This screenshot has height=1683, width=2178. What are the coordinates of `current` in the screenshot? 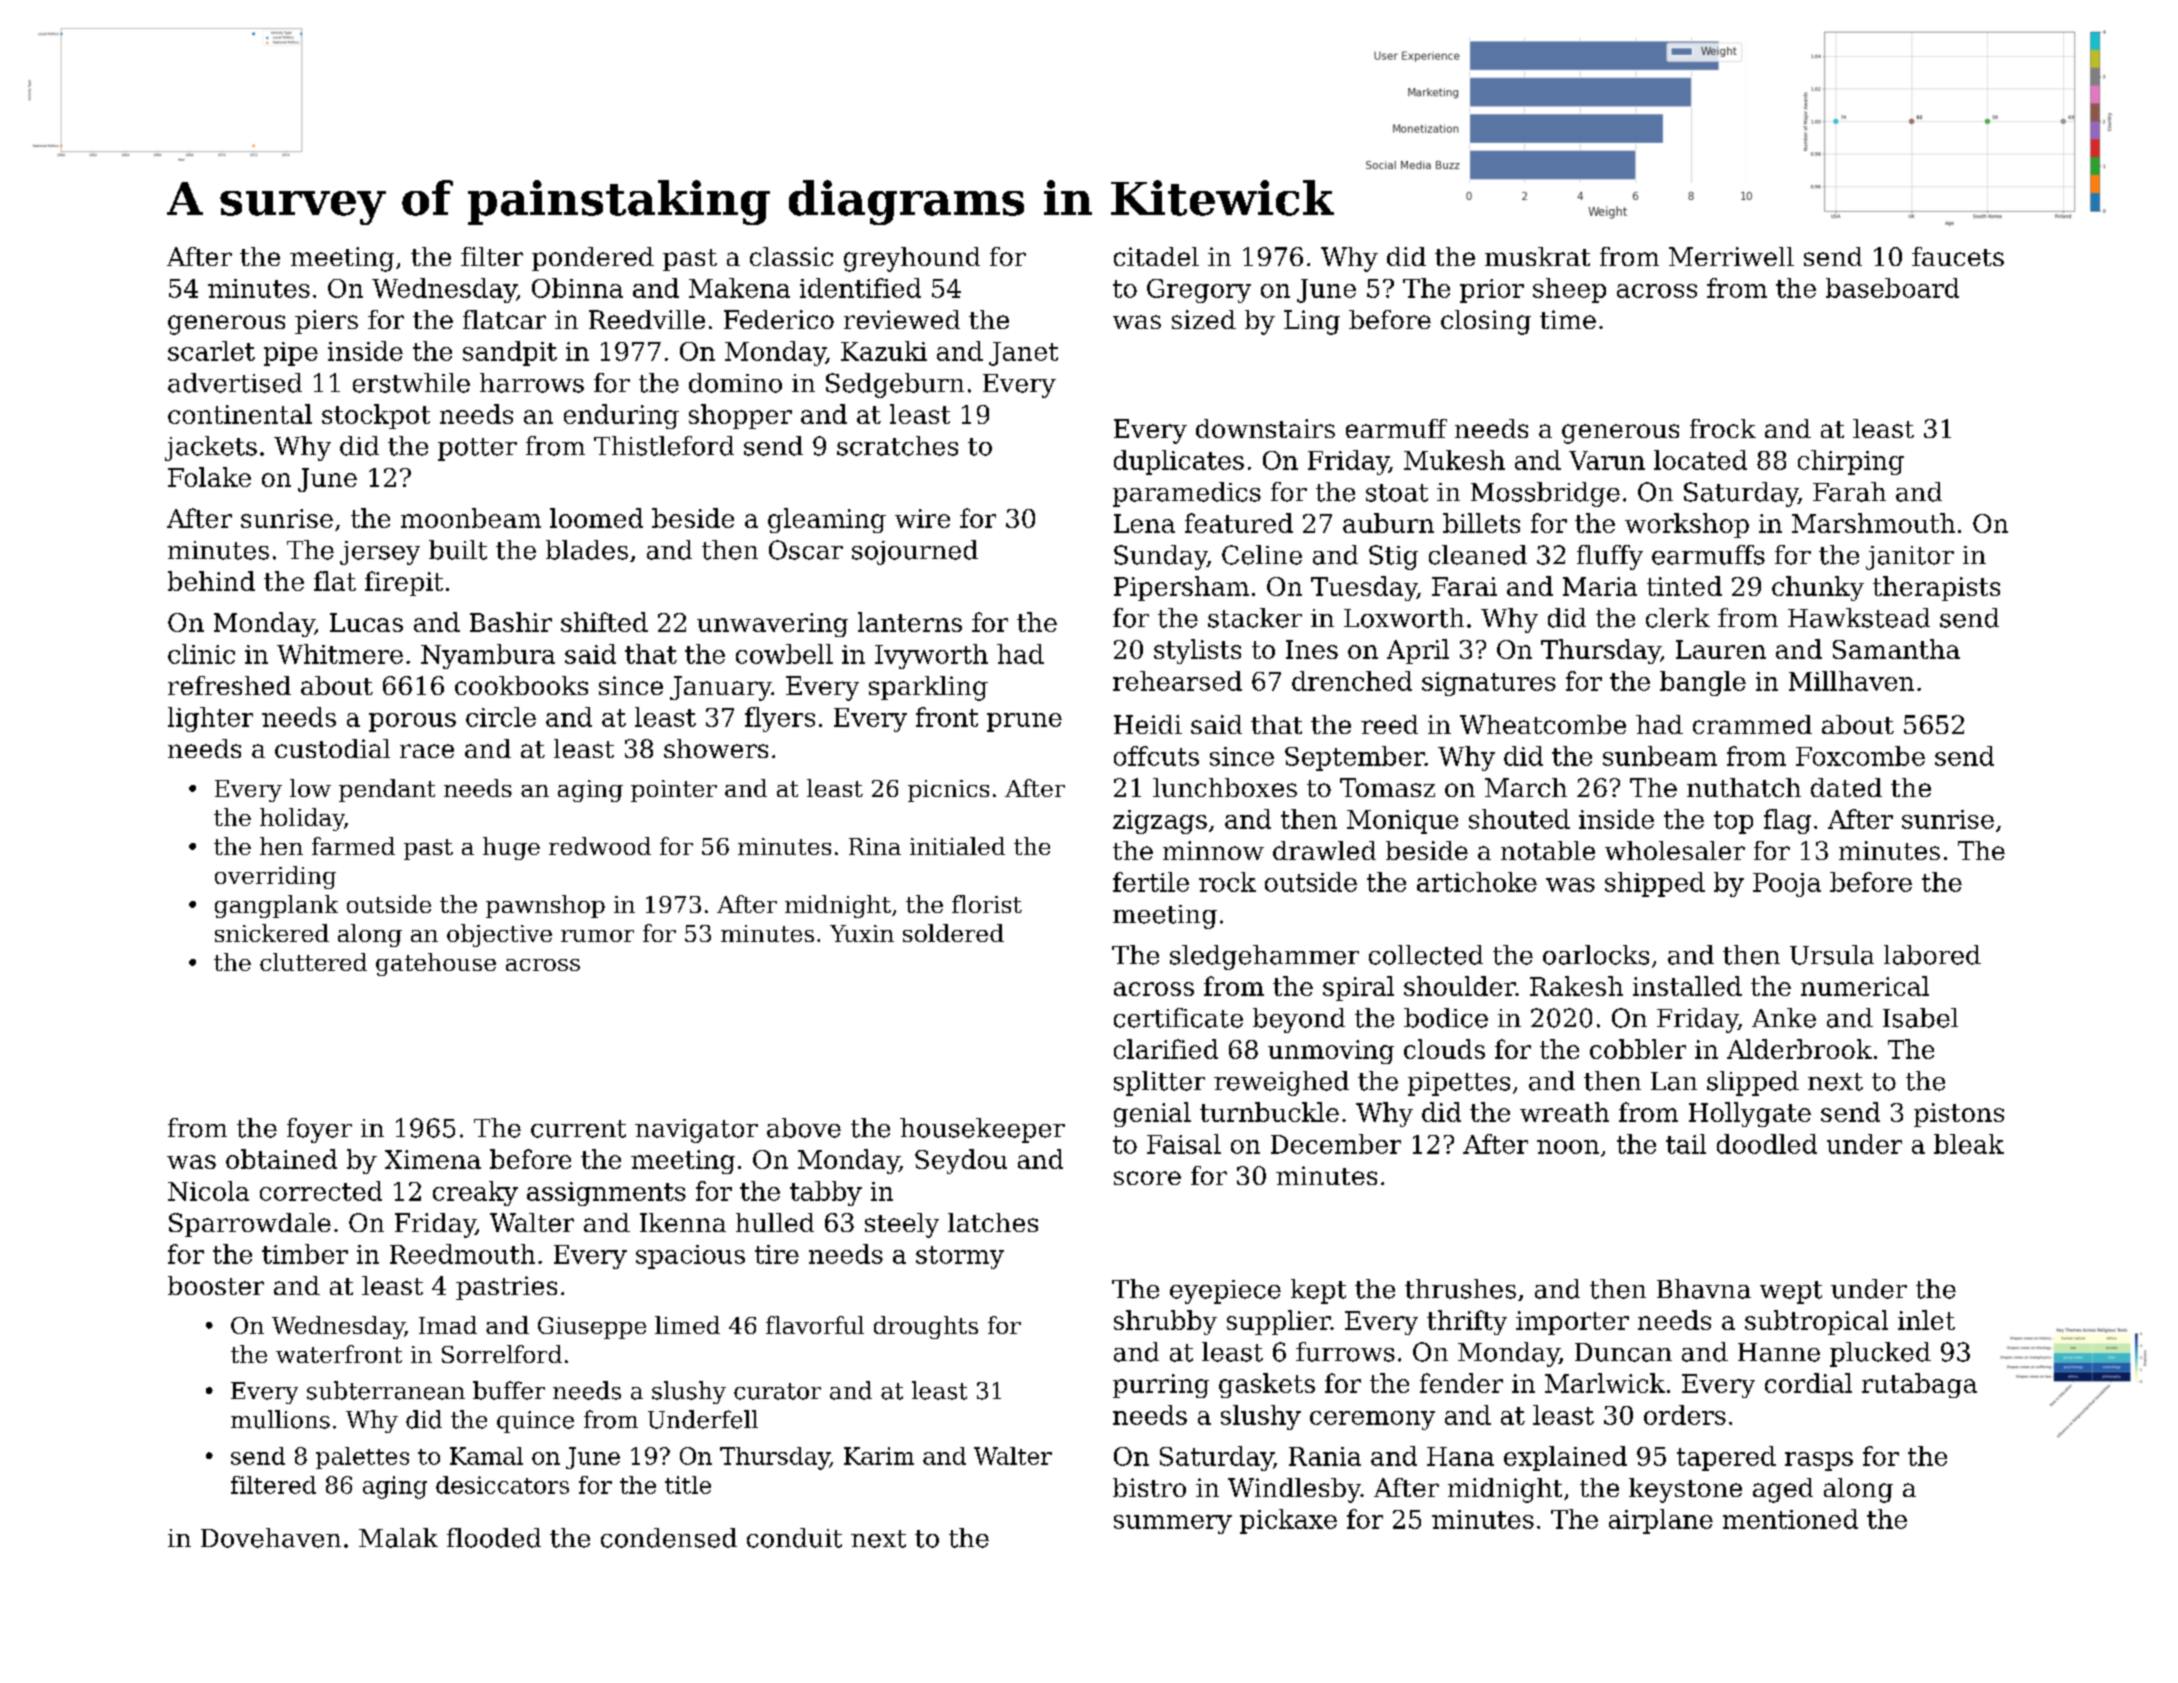 It's located at (578, 1129).
